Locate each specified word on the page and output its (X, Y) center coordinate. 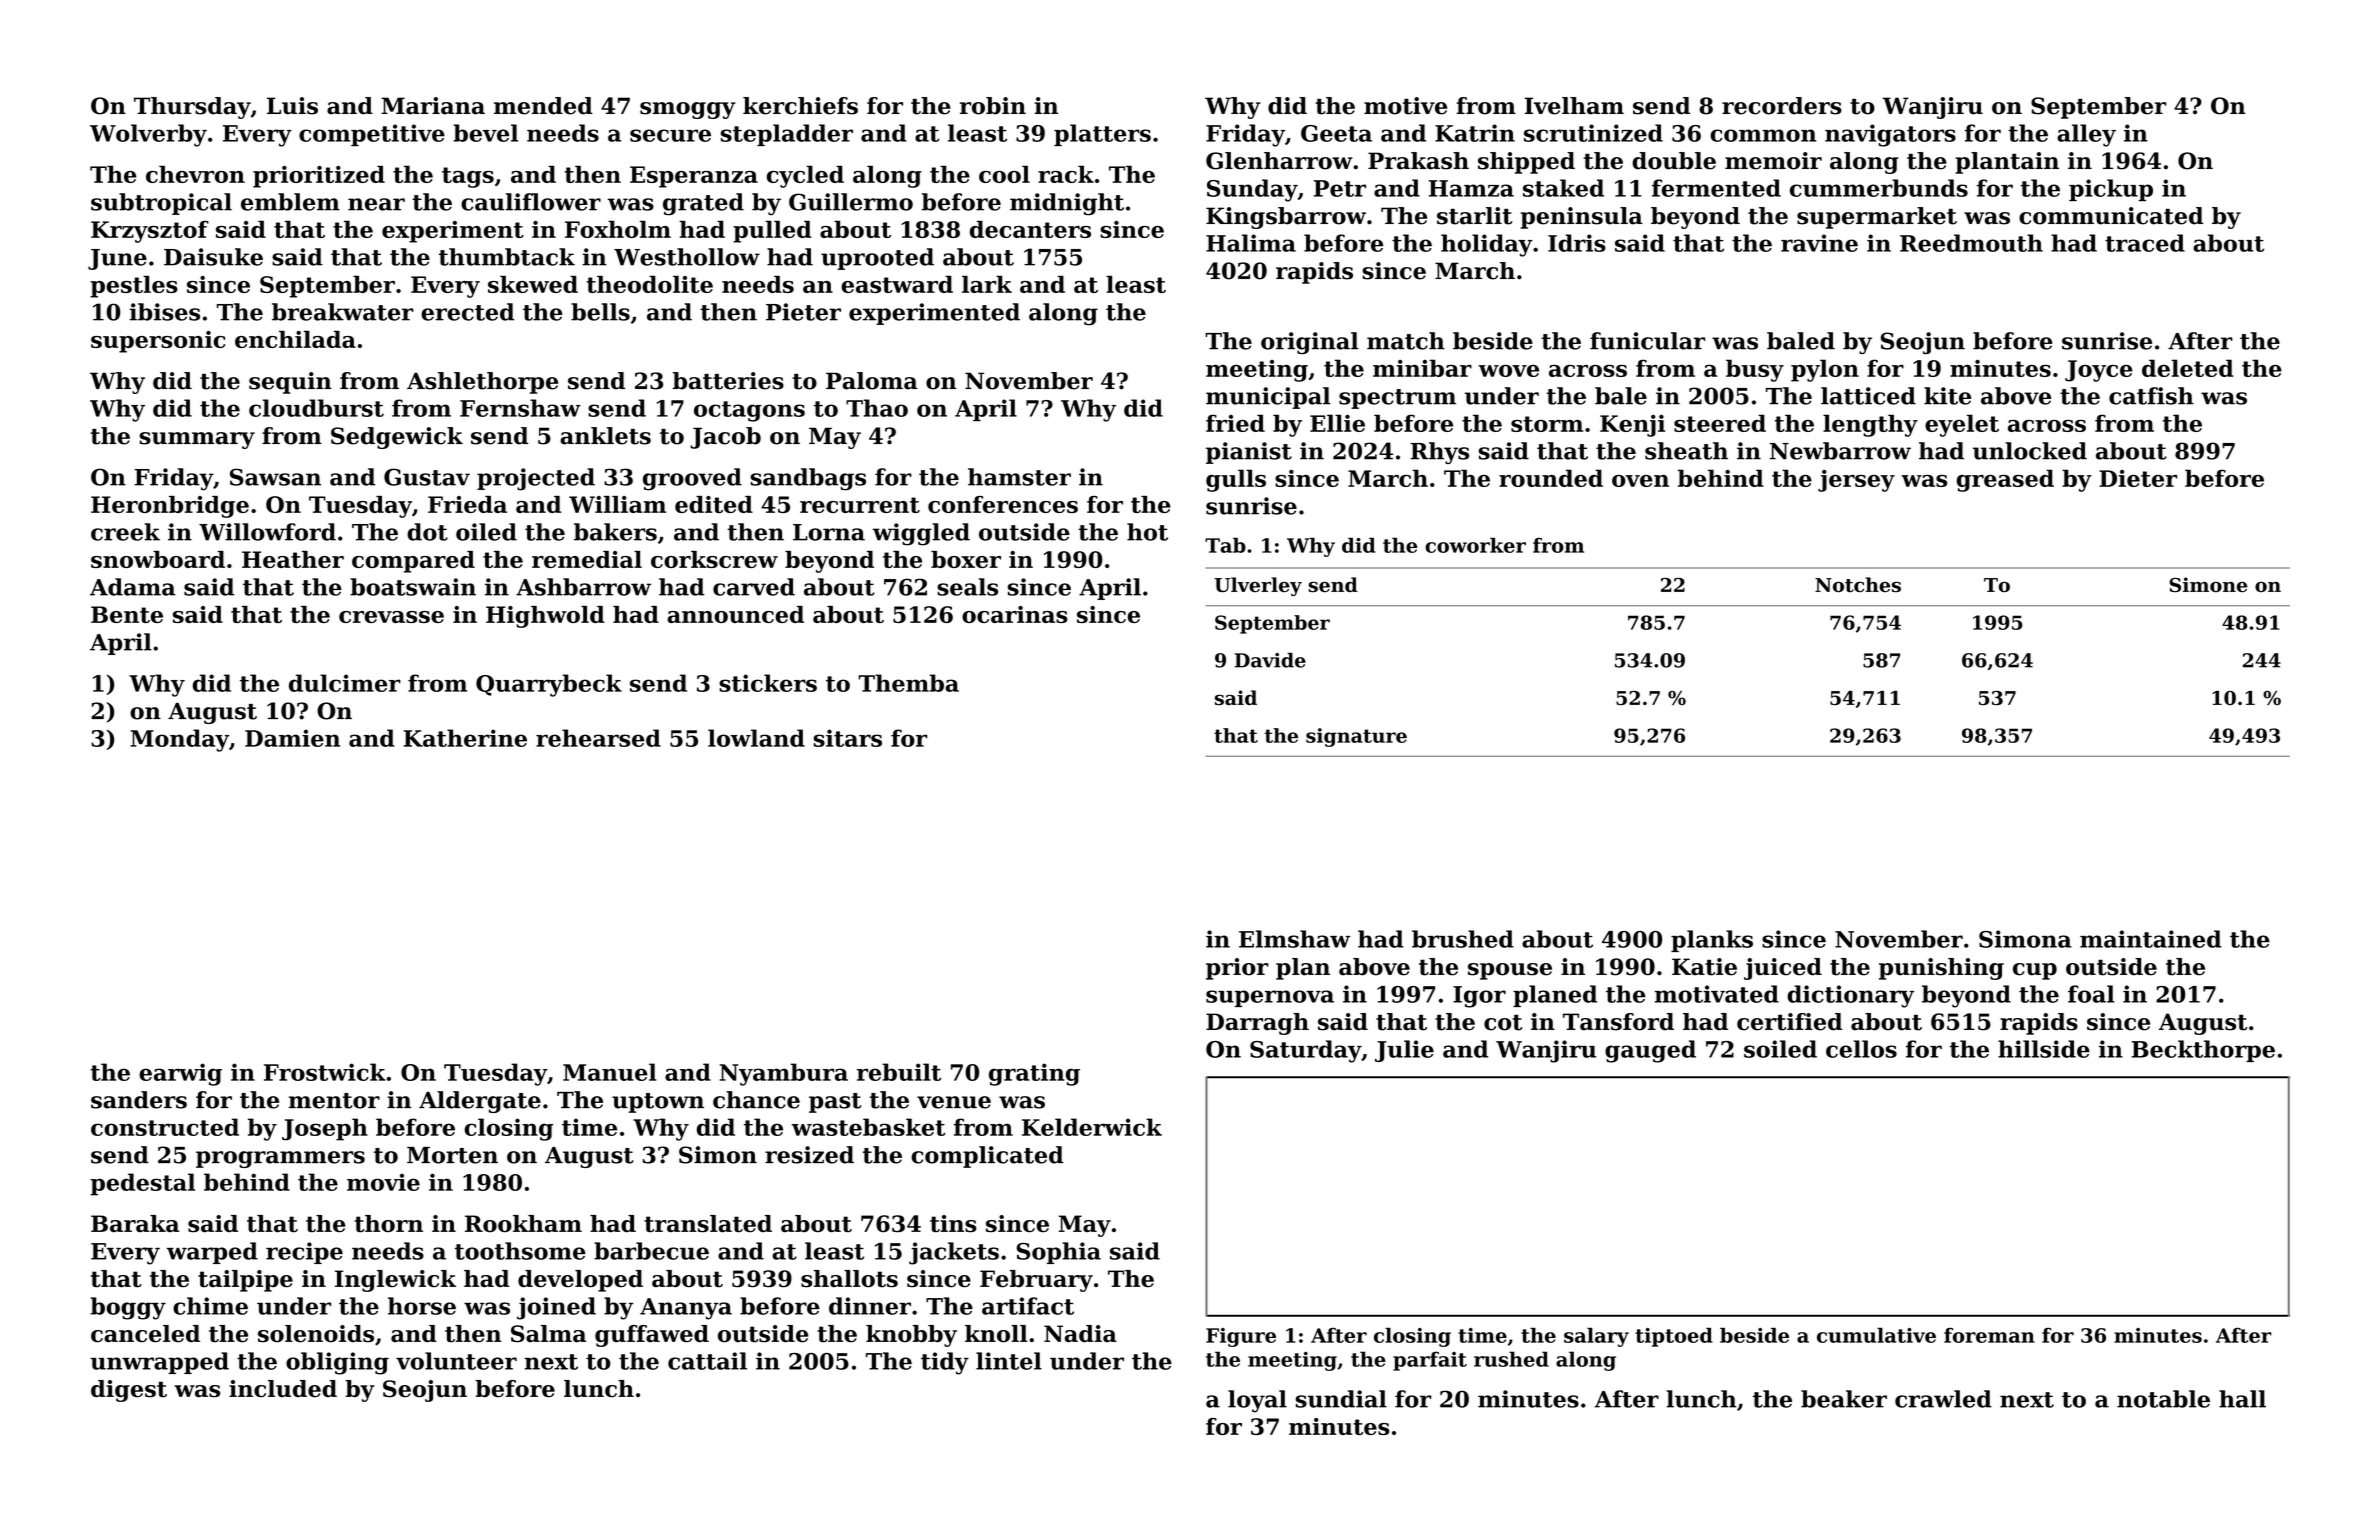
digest (129, 1391)
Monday (179, 740)
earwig (180, 1074)
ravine (1819, 243)
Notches (1858, 585)
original (1310, 343)
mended (543, 106)
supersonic (158, 342)
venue (954, 1102)
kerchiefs (800, 106)
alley (2086, 135)
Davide (1270, 660)
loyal (1257, 1401)
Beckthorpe (2203, 1051)
